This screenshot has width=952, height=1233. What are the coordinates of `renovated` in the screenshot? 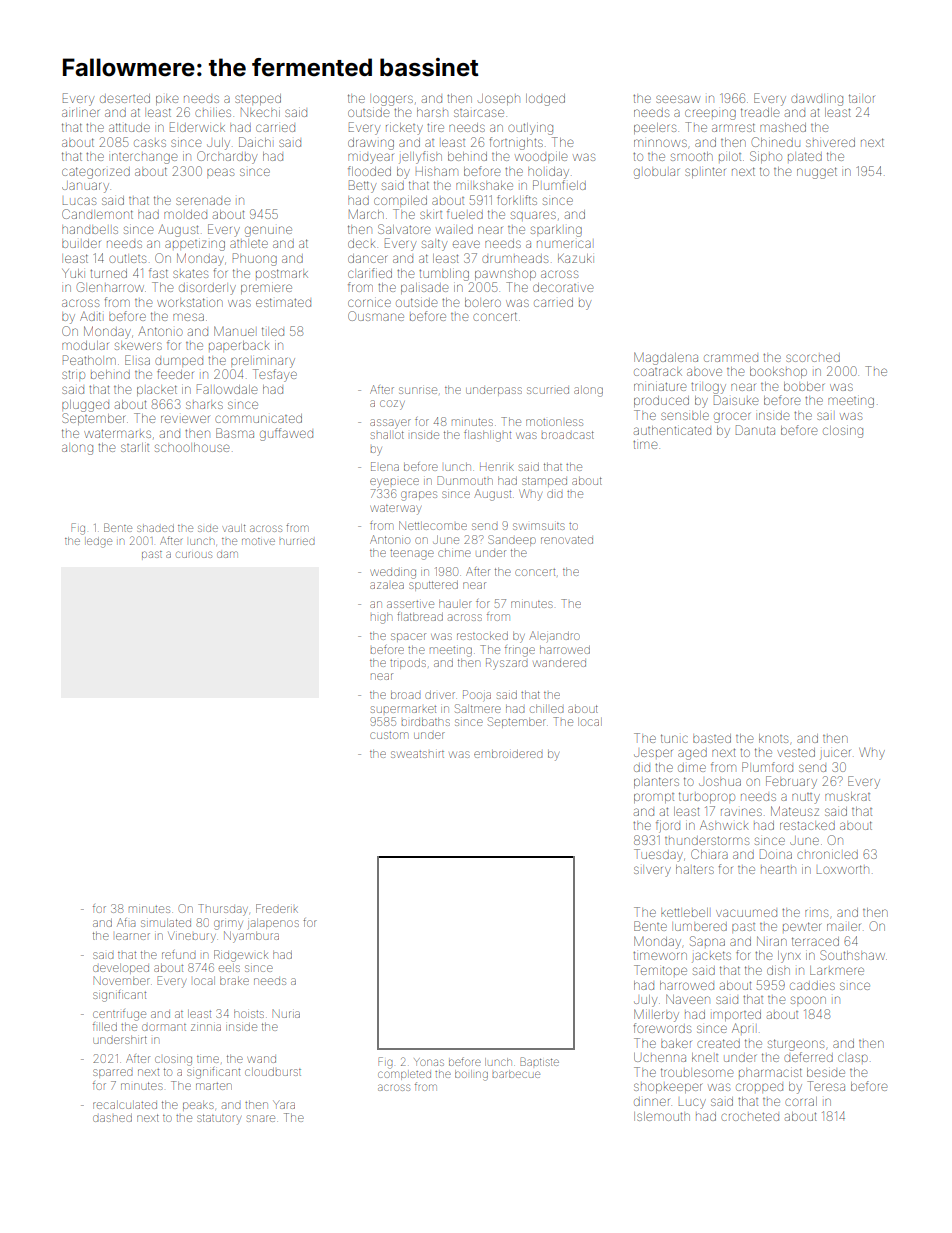 It's located at (567, 540).
